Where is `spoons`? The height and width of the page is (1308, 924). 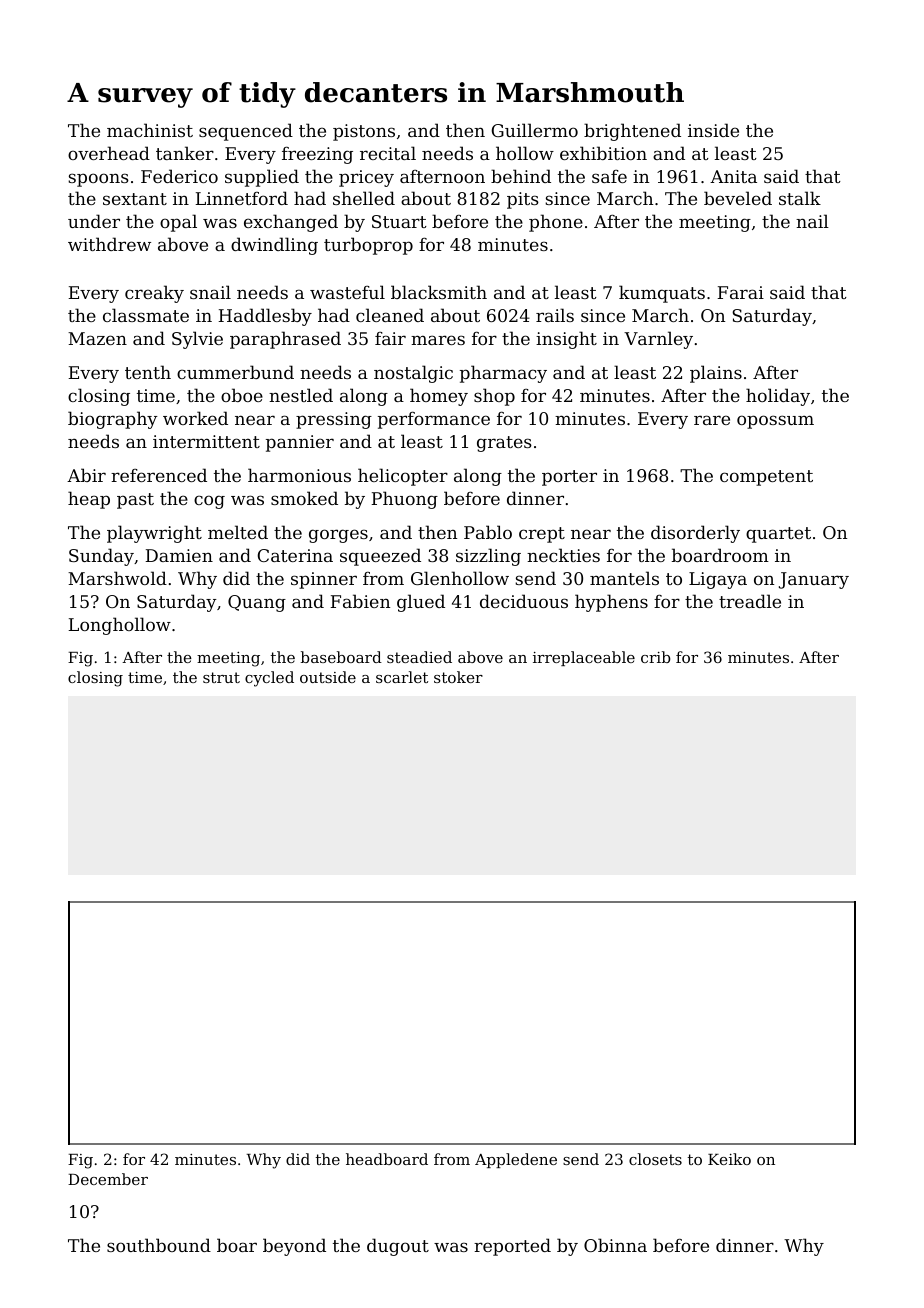
spoons is located at coordinates (98, 180).
